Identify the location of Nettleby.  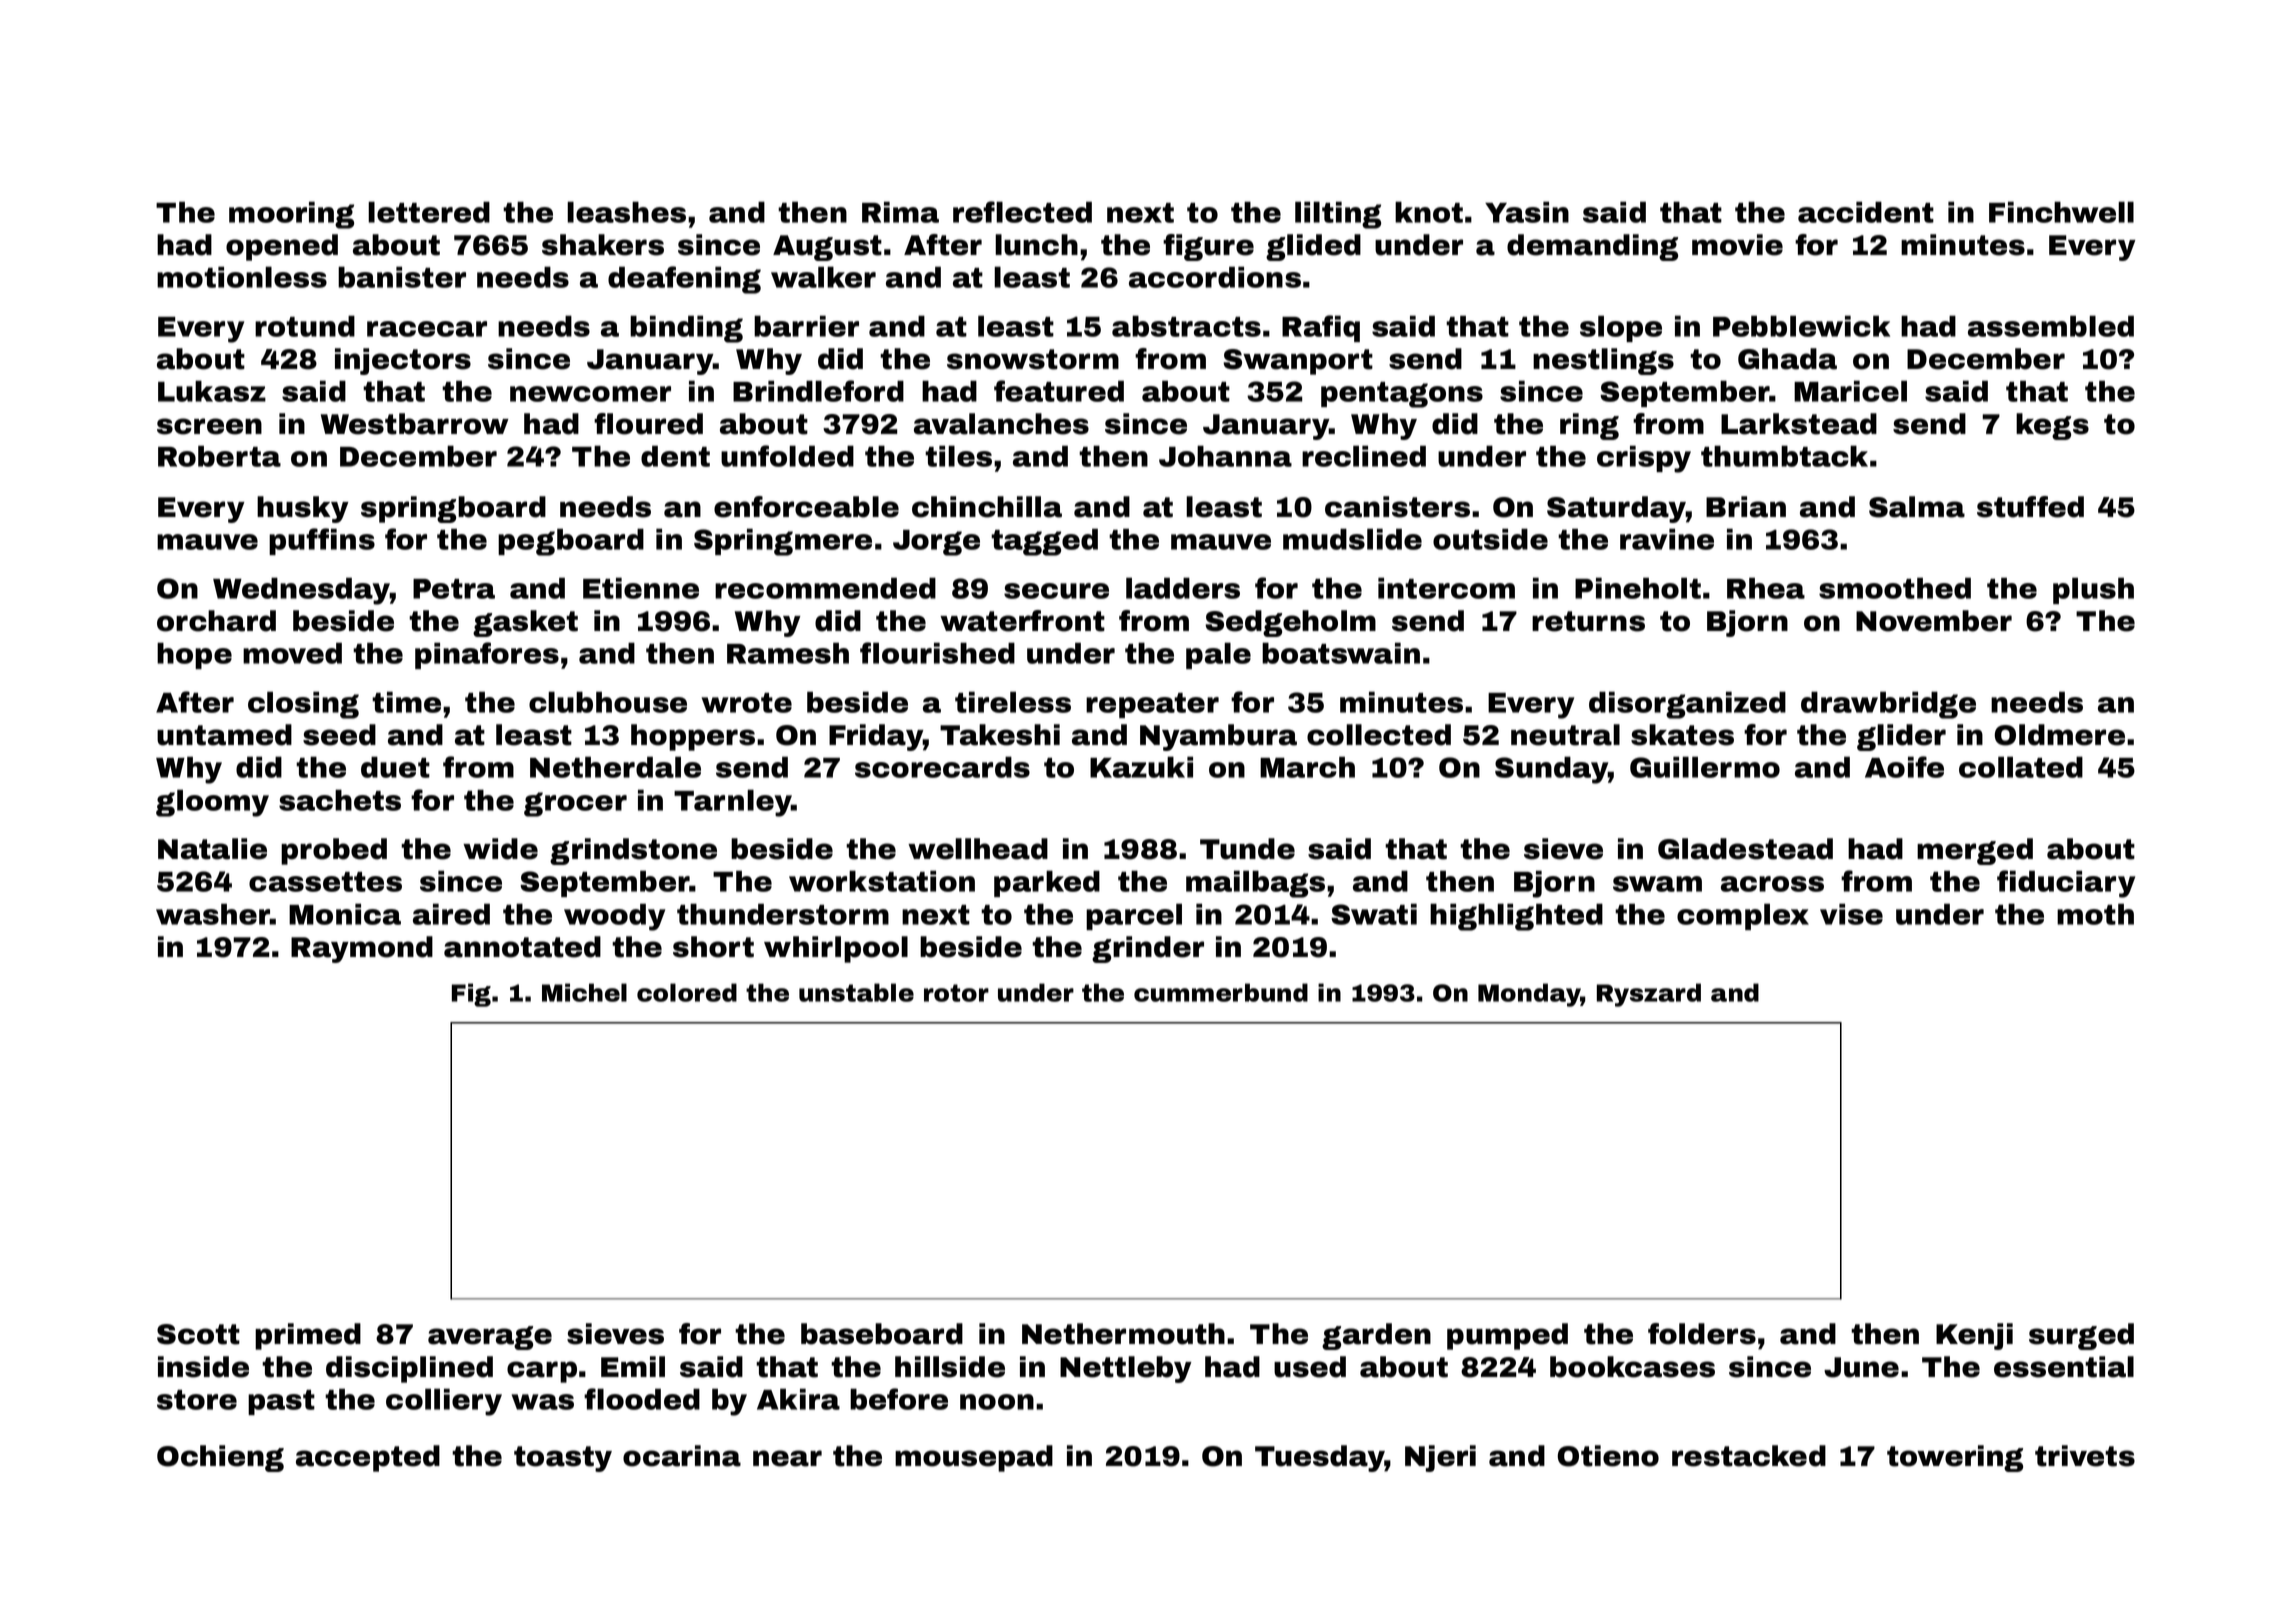
(1126, 1369).
